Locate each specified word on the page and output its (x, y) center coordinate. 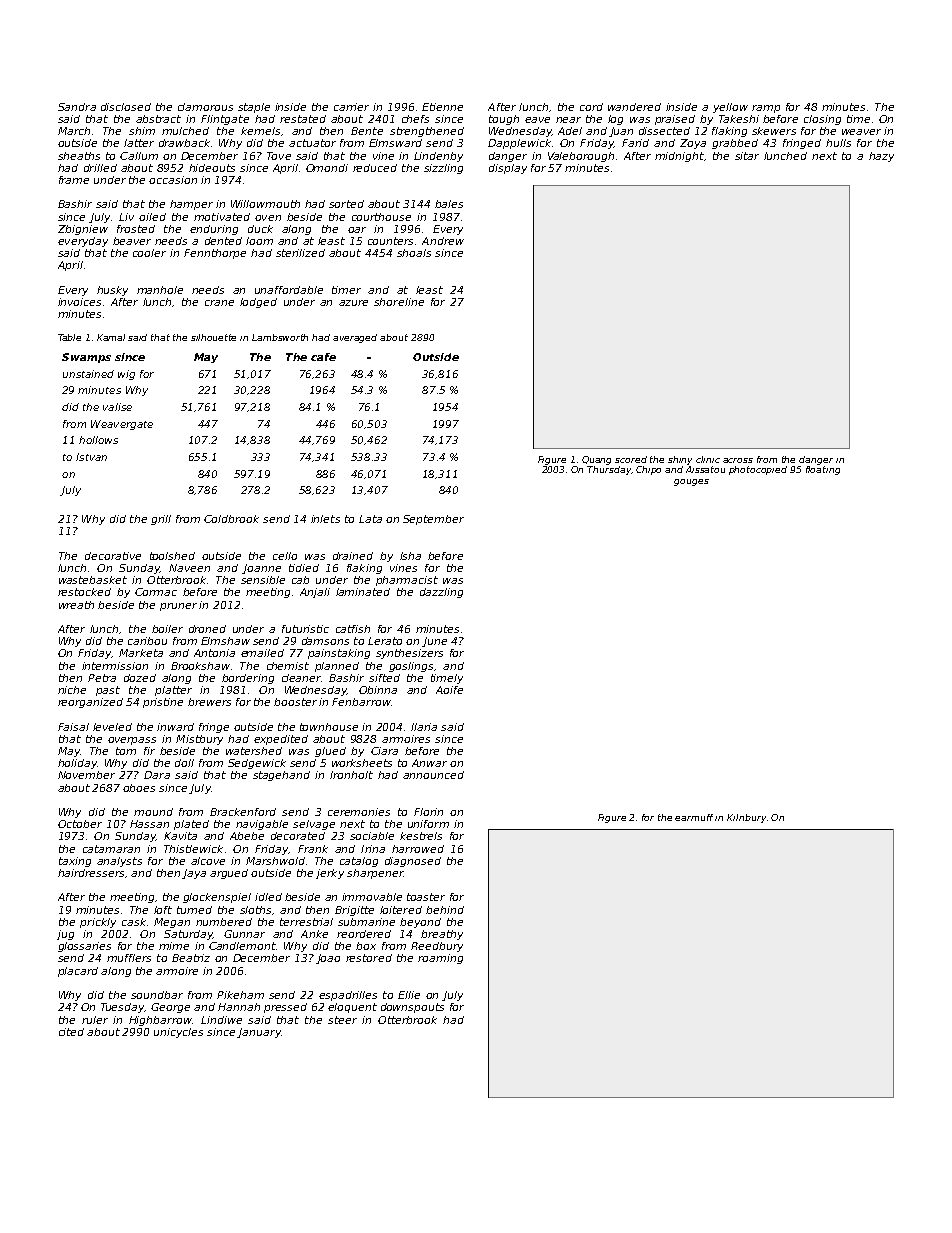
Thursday (609, 470)
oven (268, 218)
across (738, 460)
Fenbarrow (361, 702)
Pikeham (240, 995)
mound (153, 812)
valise (117, 407)
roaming (440, 959)
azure (353, 303)
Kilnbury (746, 818)
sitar (747, 156)
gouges (691, 482)
